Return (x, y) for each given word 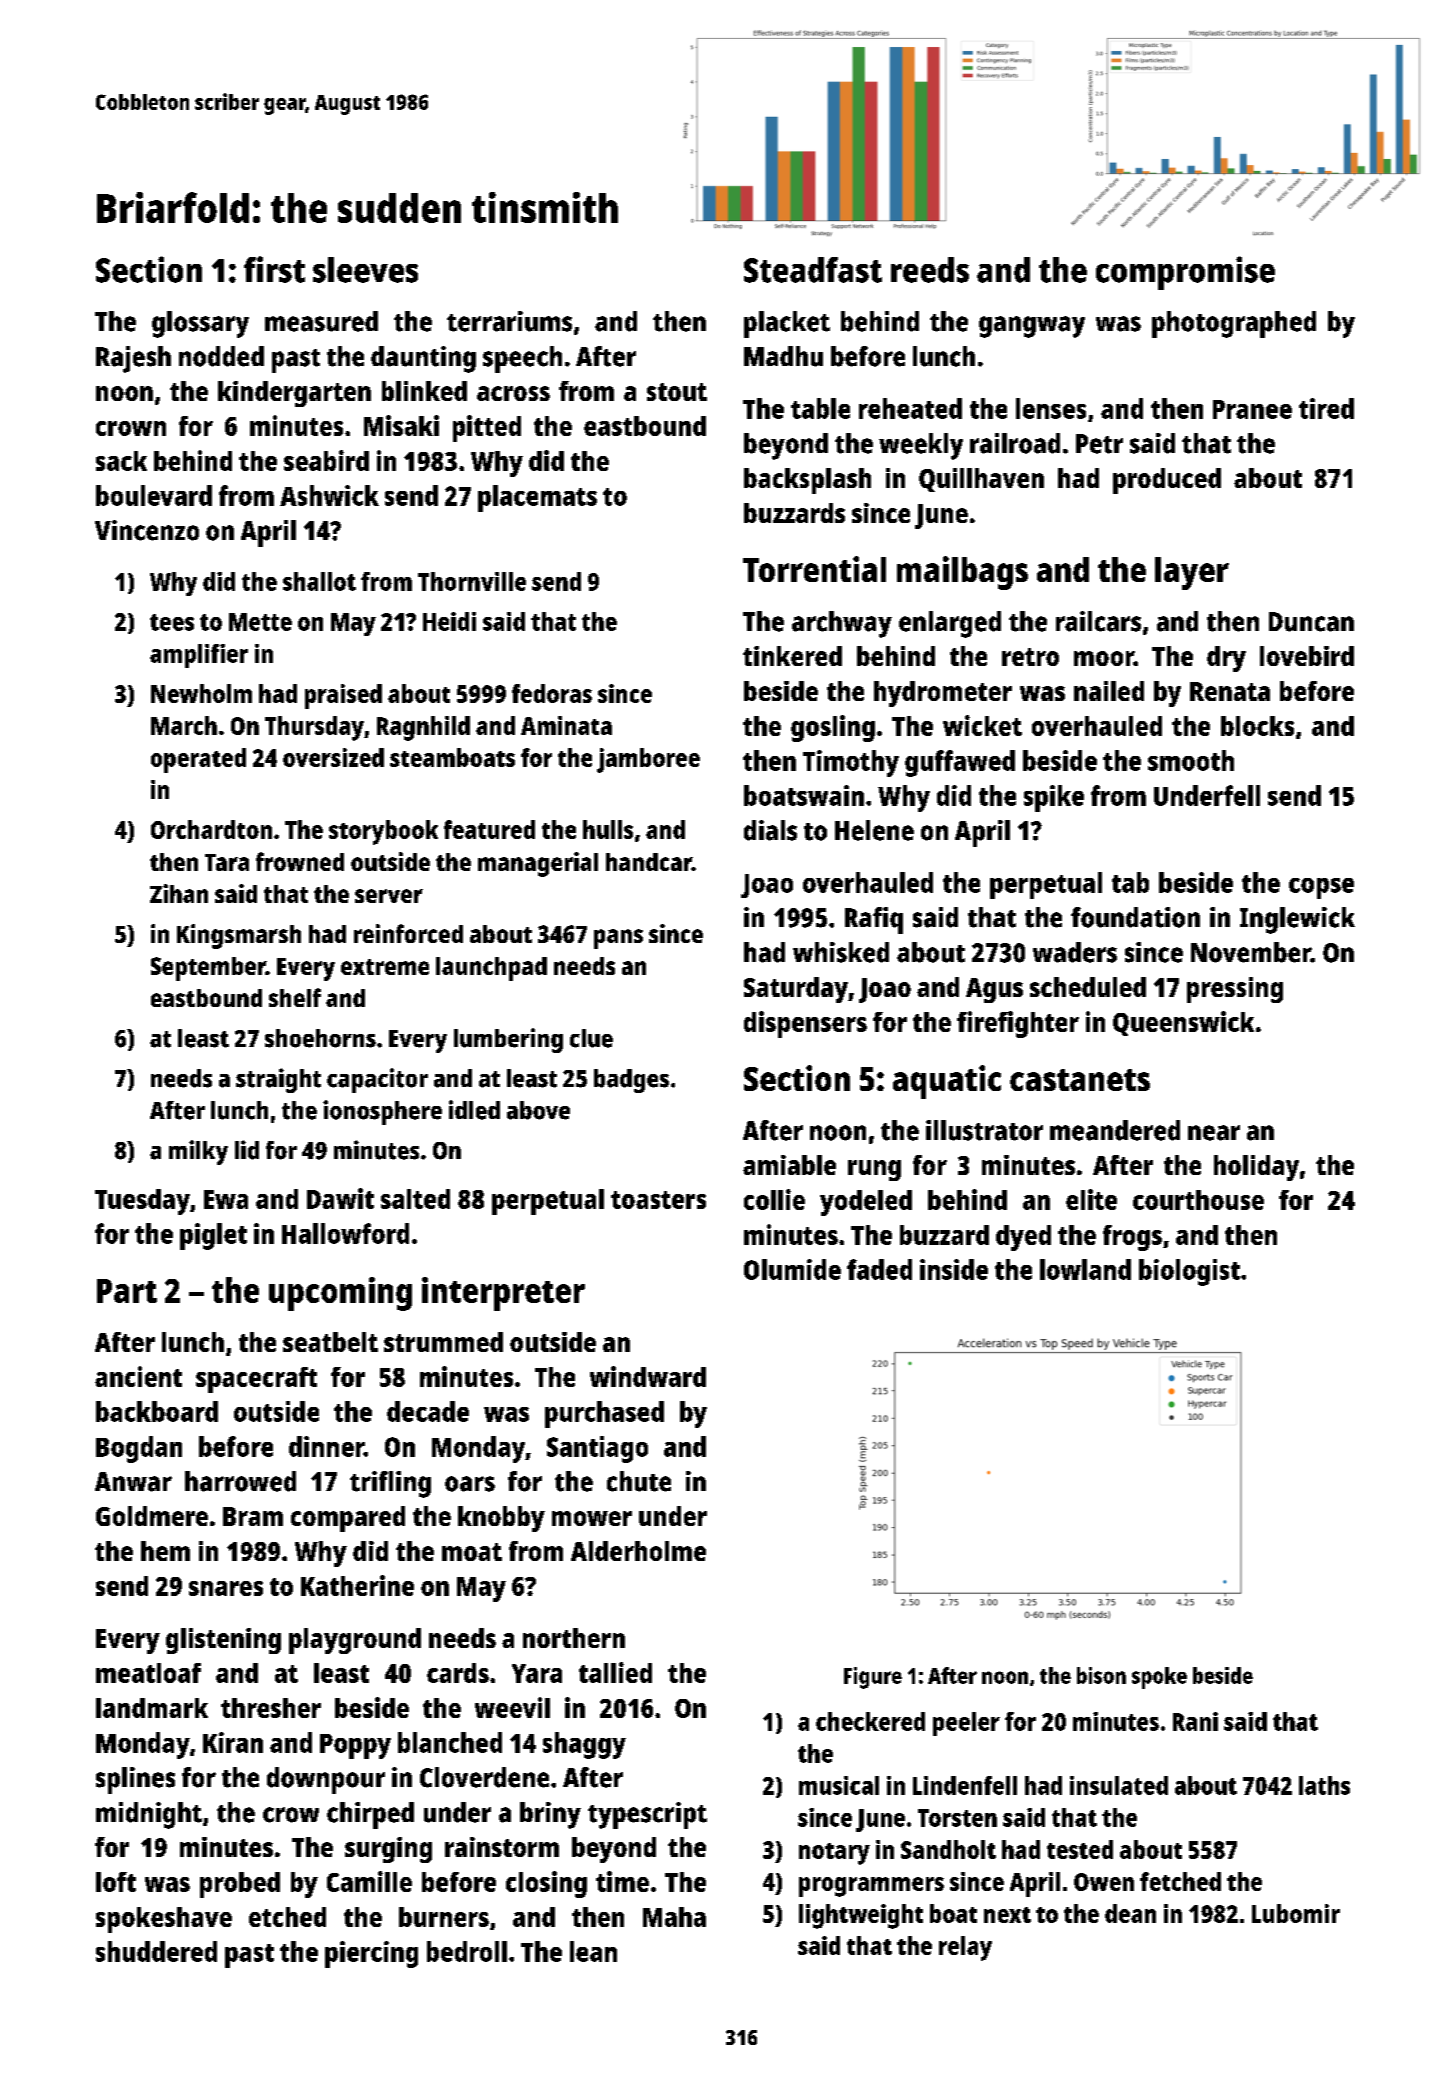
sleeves (365, 270)
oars (470, 1484)
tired (1326, 408)
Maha (674, 1917)
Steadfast (813, 270)
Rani (1195, 1721)
